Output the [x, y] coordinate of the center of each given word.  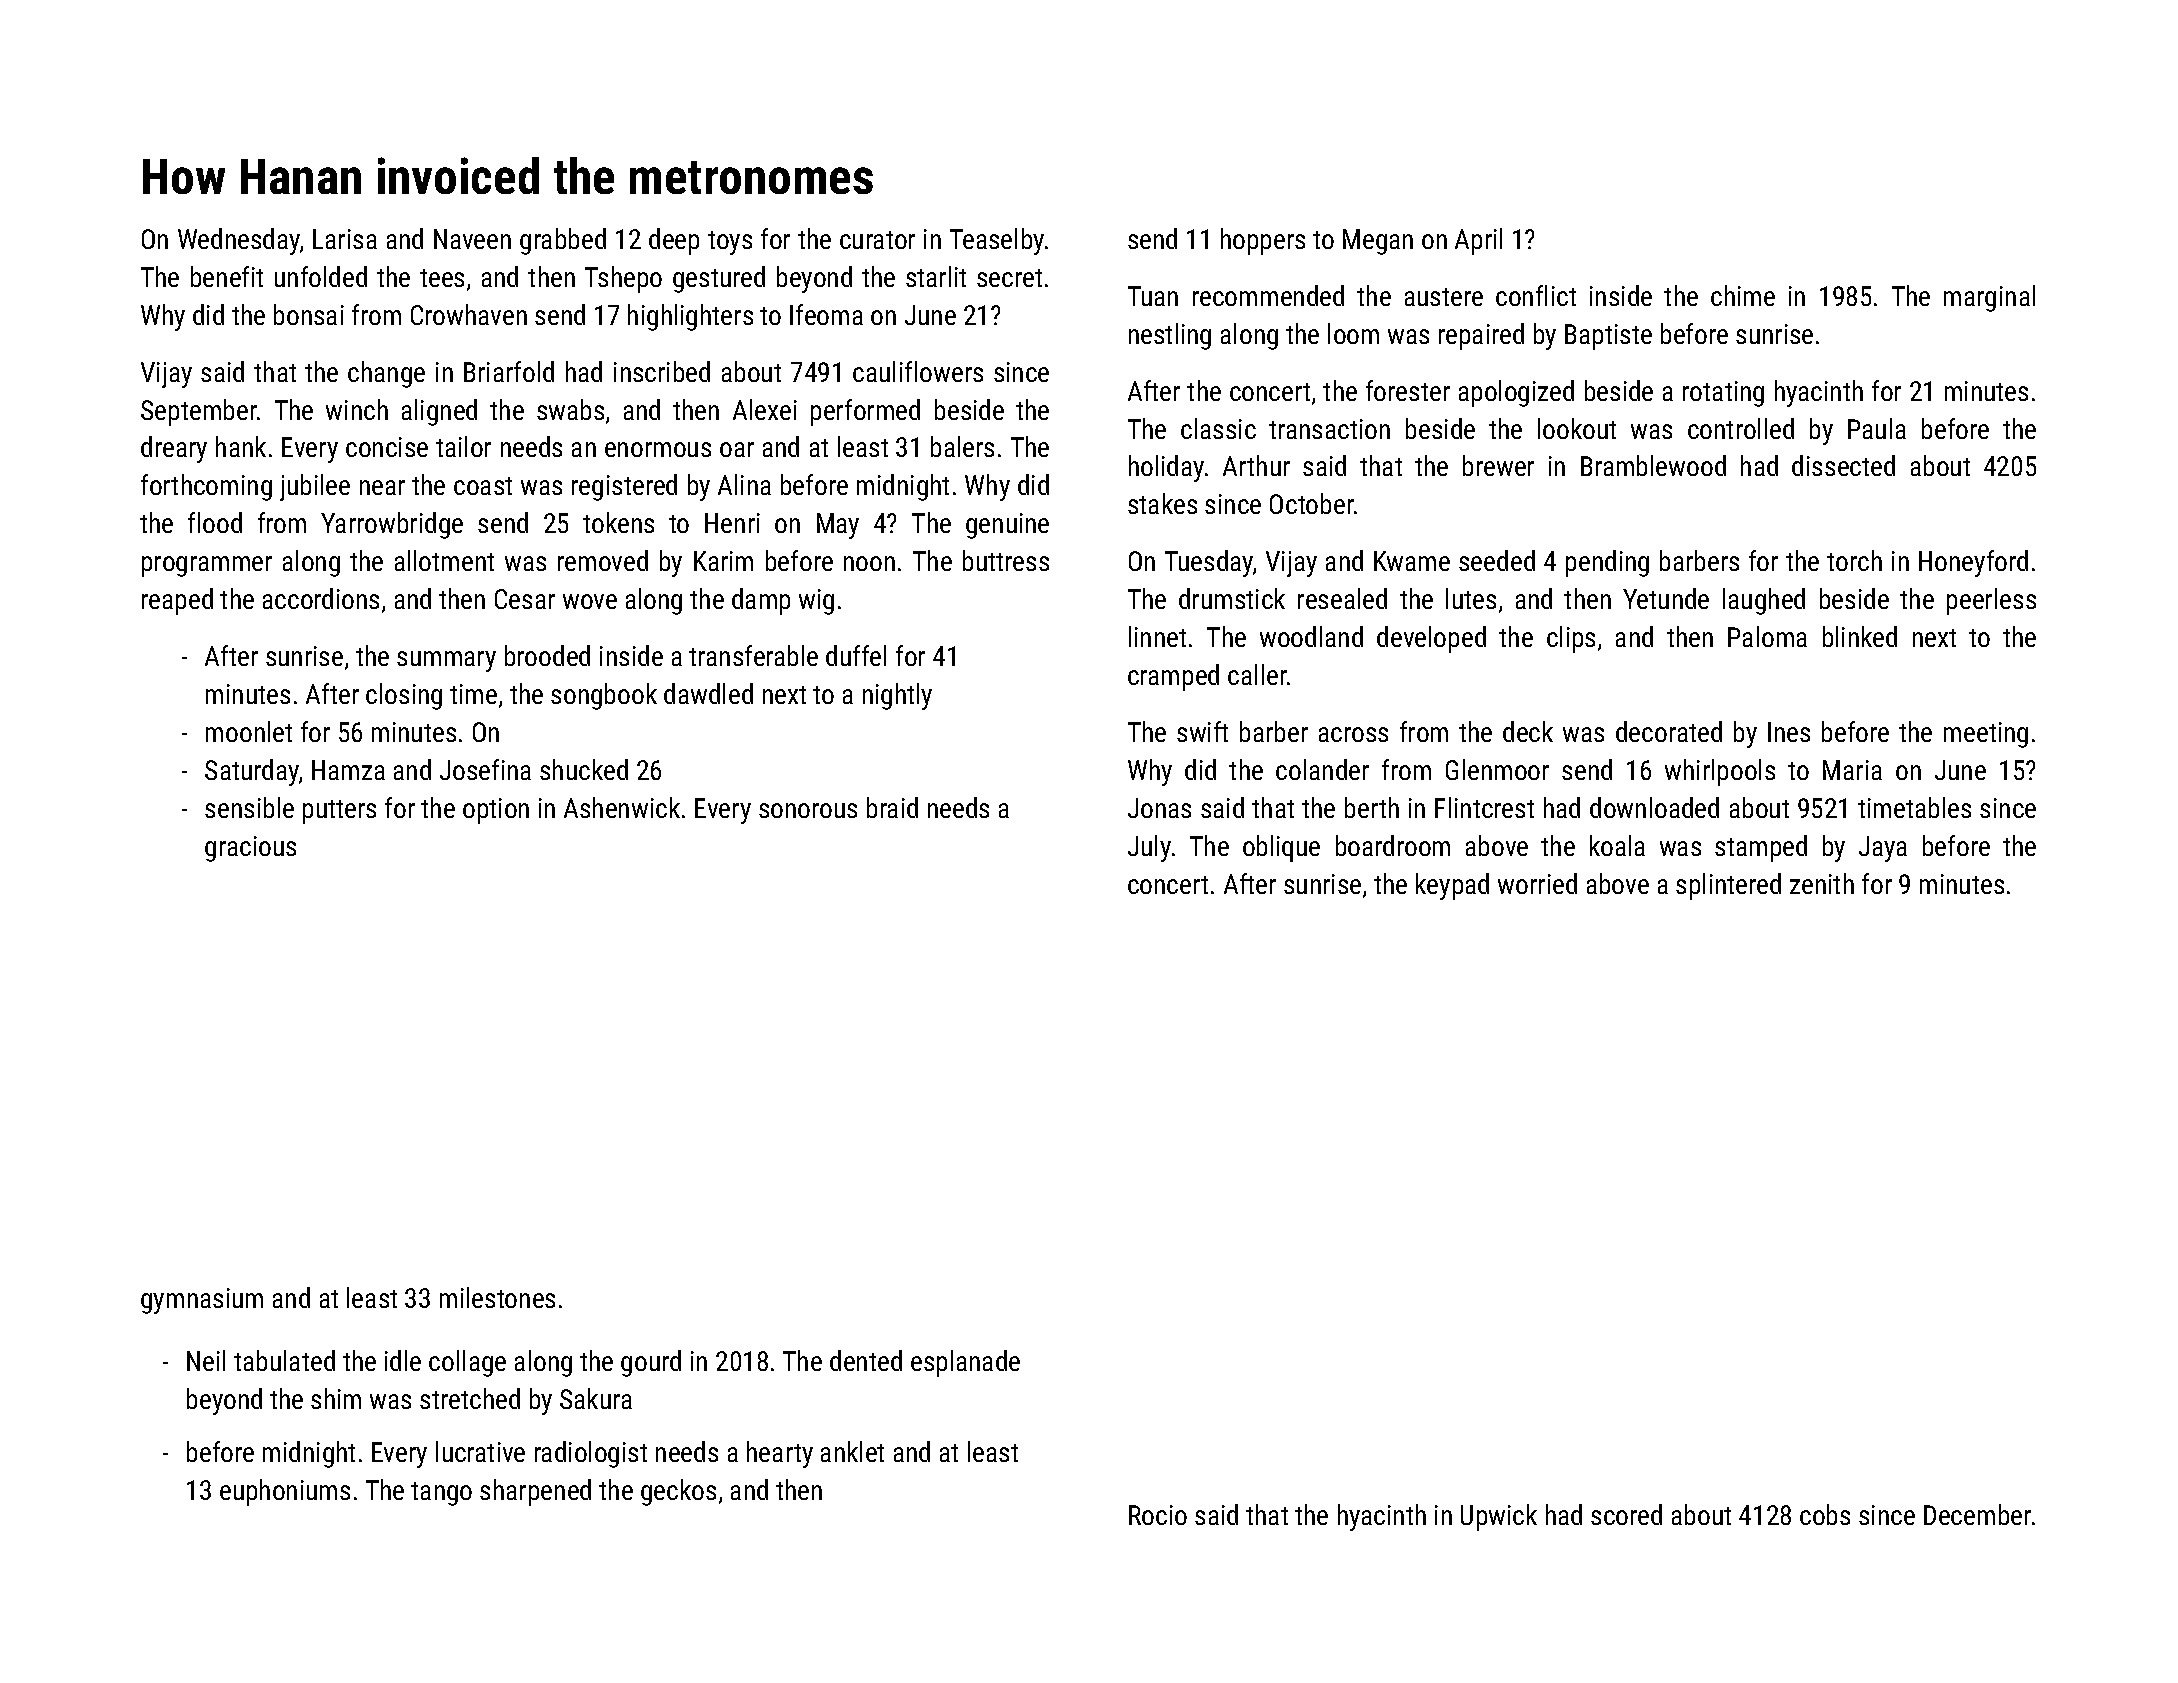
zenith [1822, 883]
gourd [651, 1363]
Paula [1877, 428]
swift [1202, 731]
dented [866, 1360]
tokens [618, 522]
